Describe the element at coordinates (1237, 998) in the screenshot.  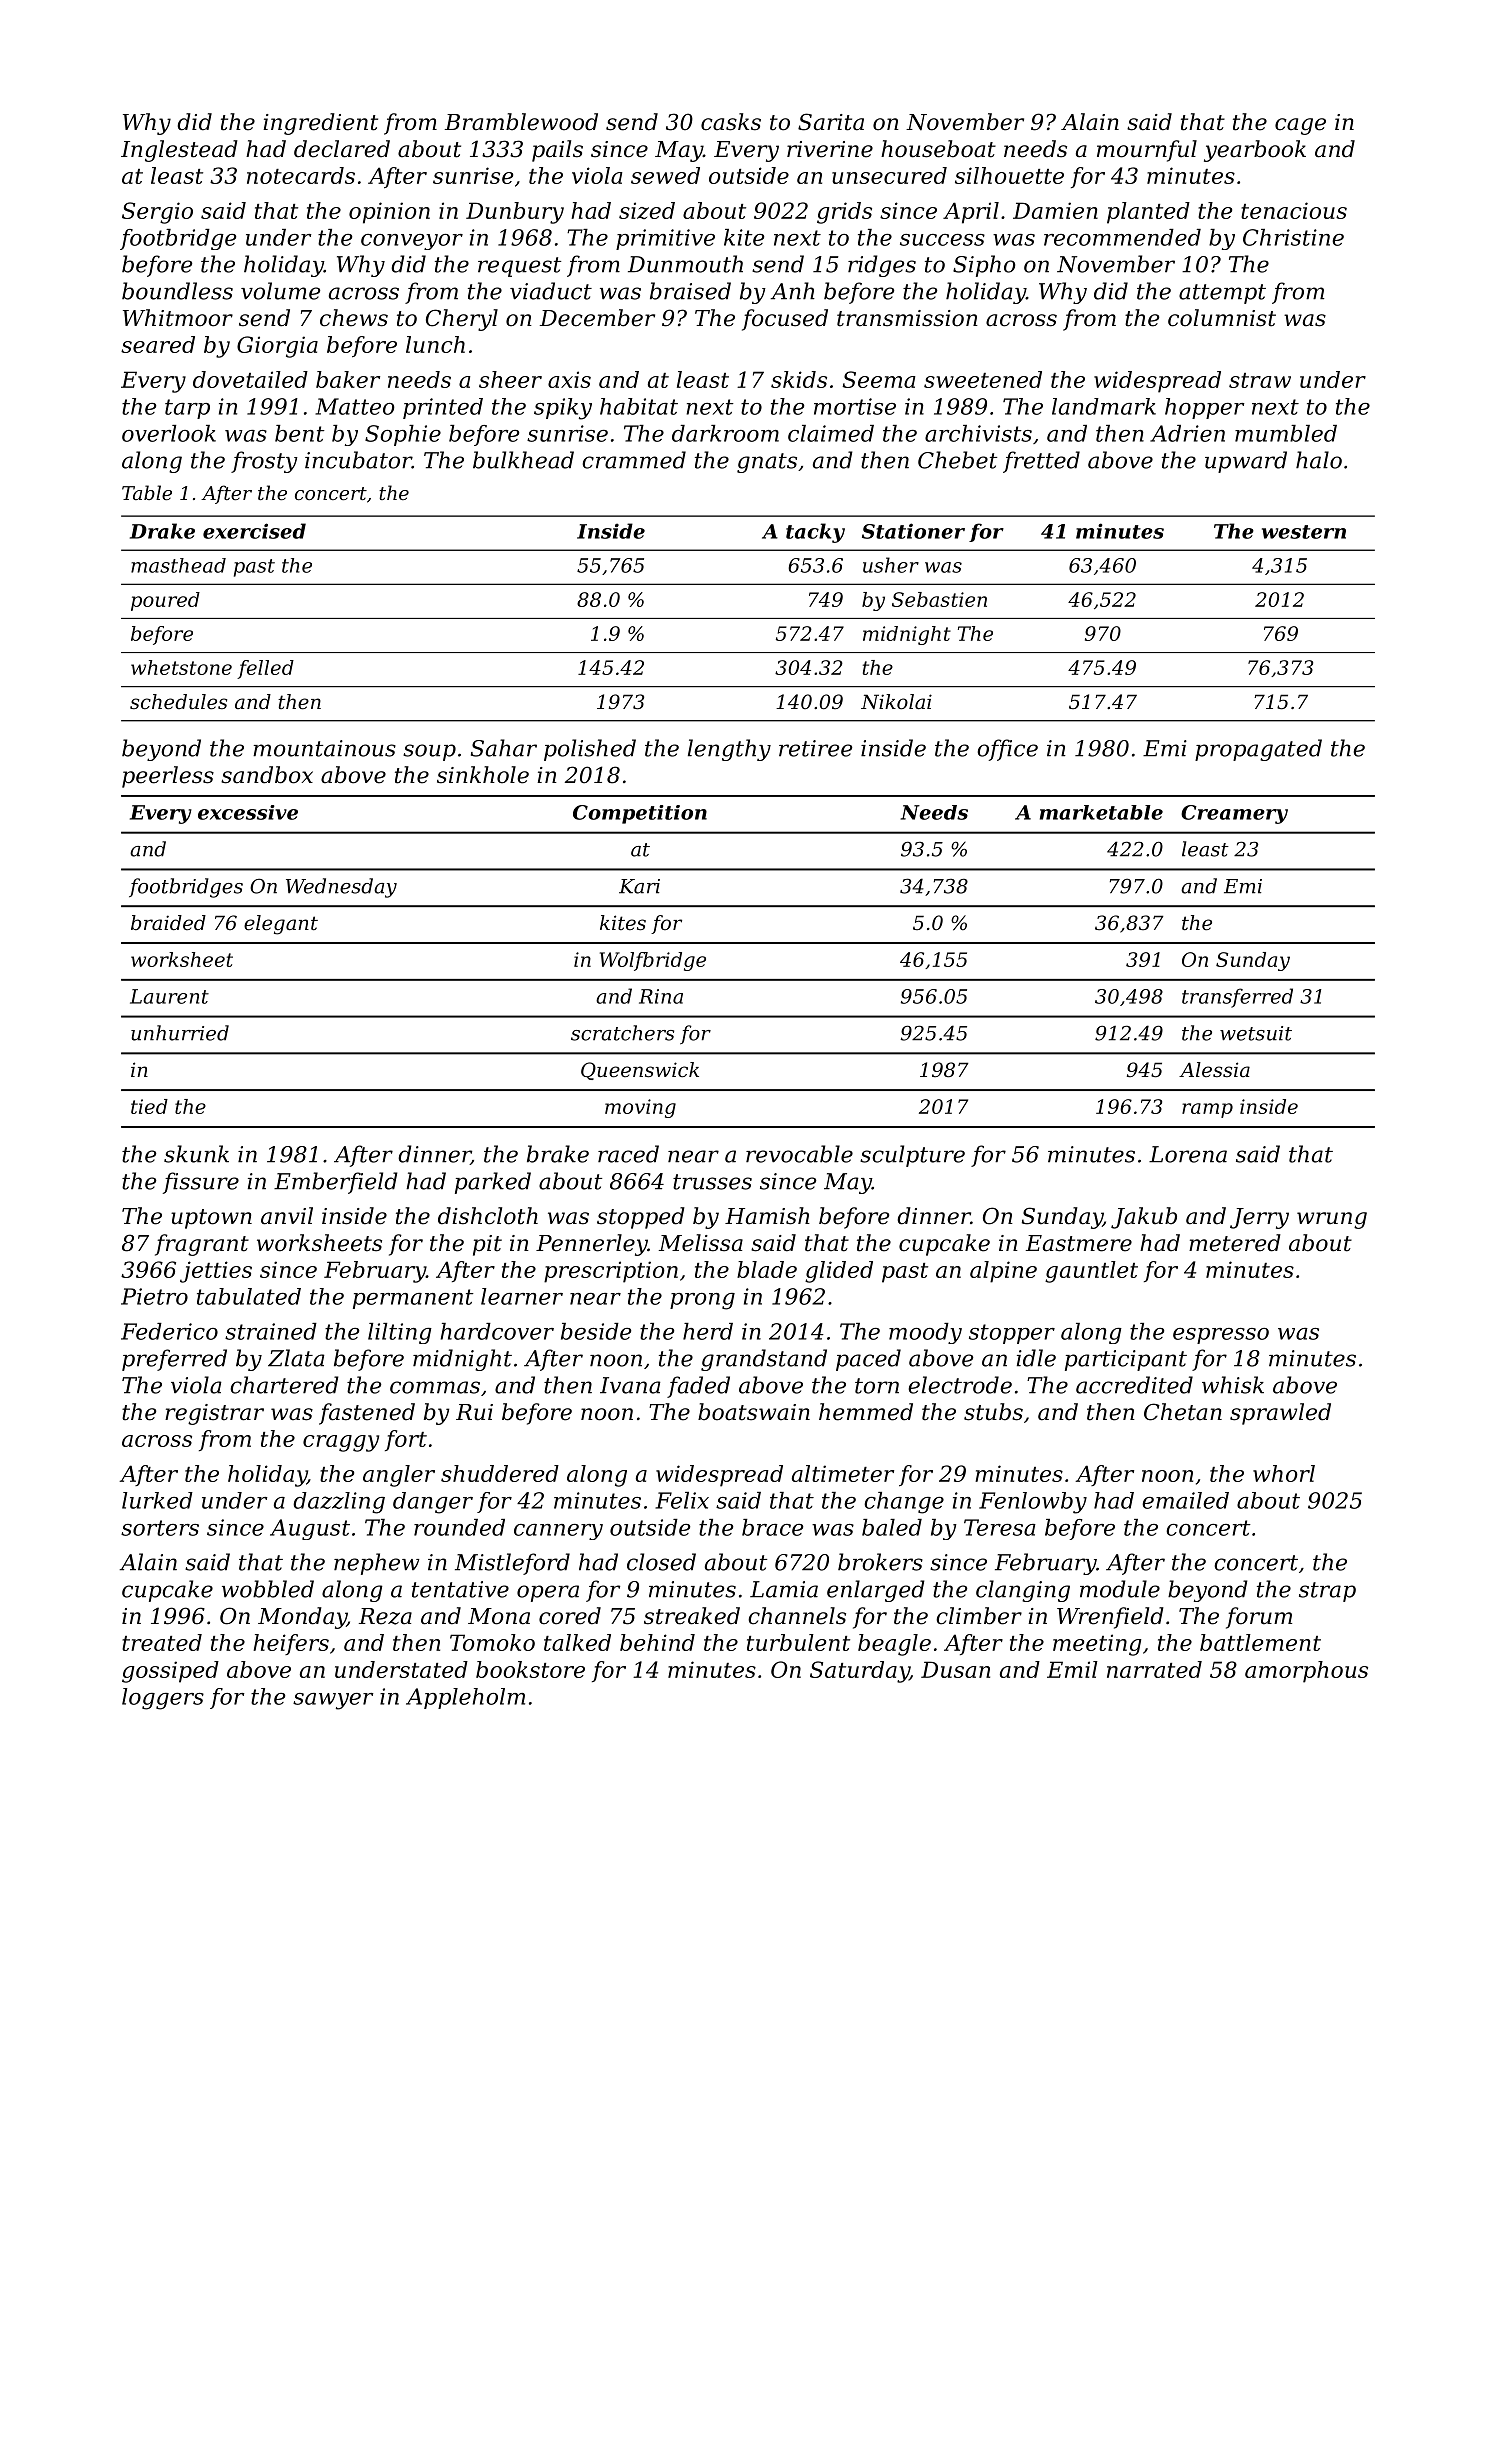
I see `transferred` at that location.
